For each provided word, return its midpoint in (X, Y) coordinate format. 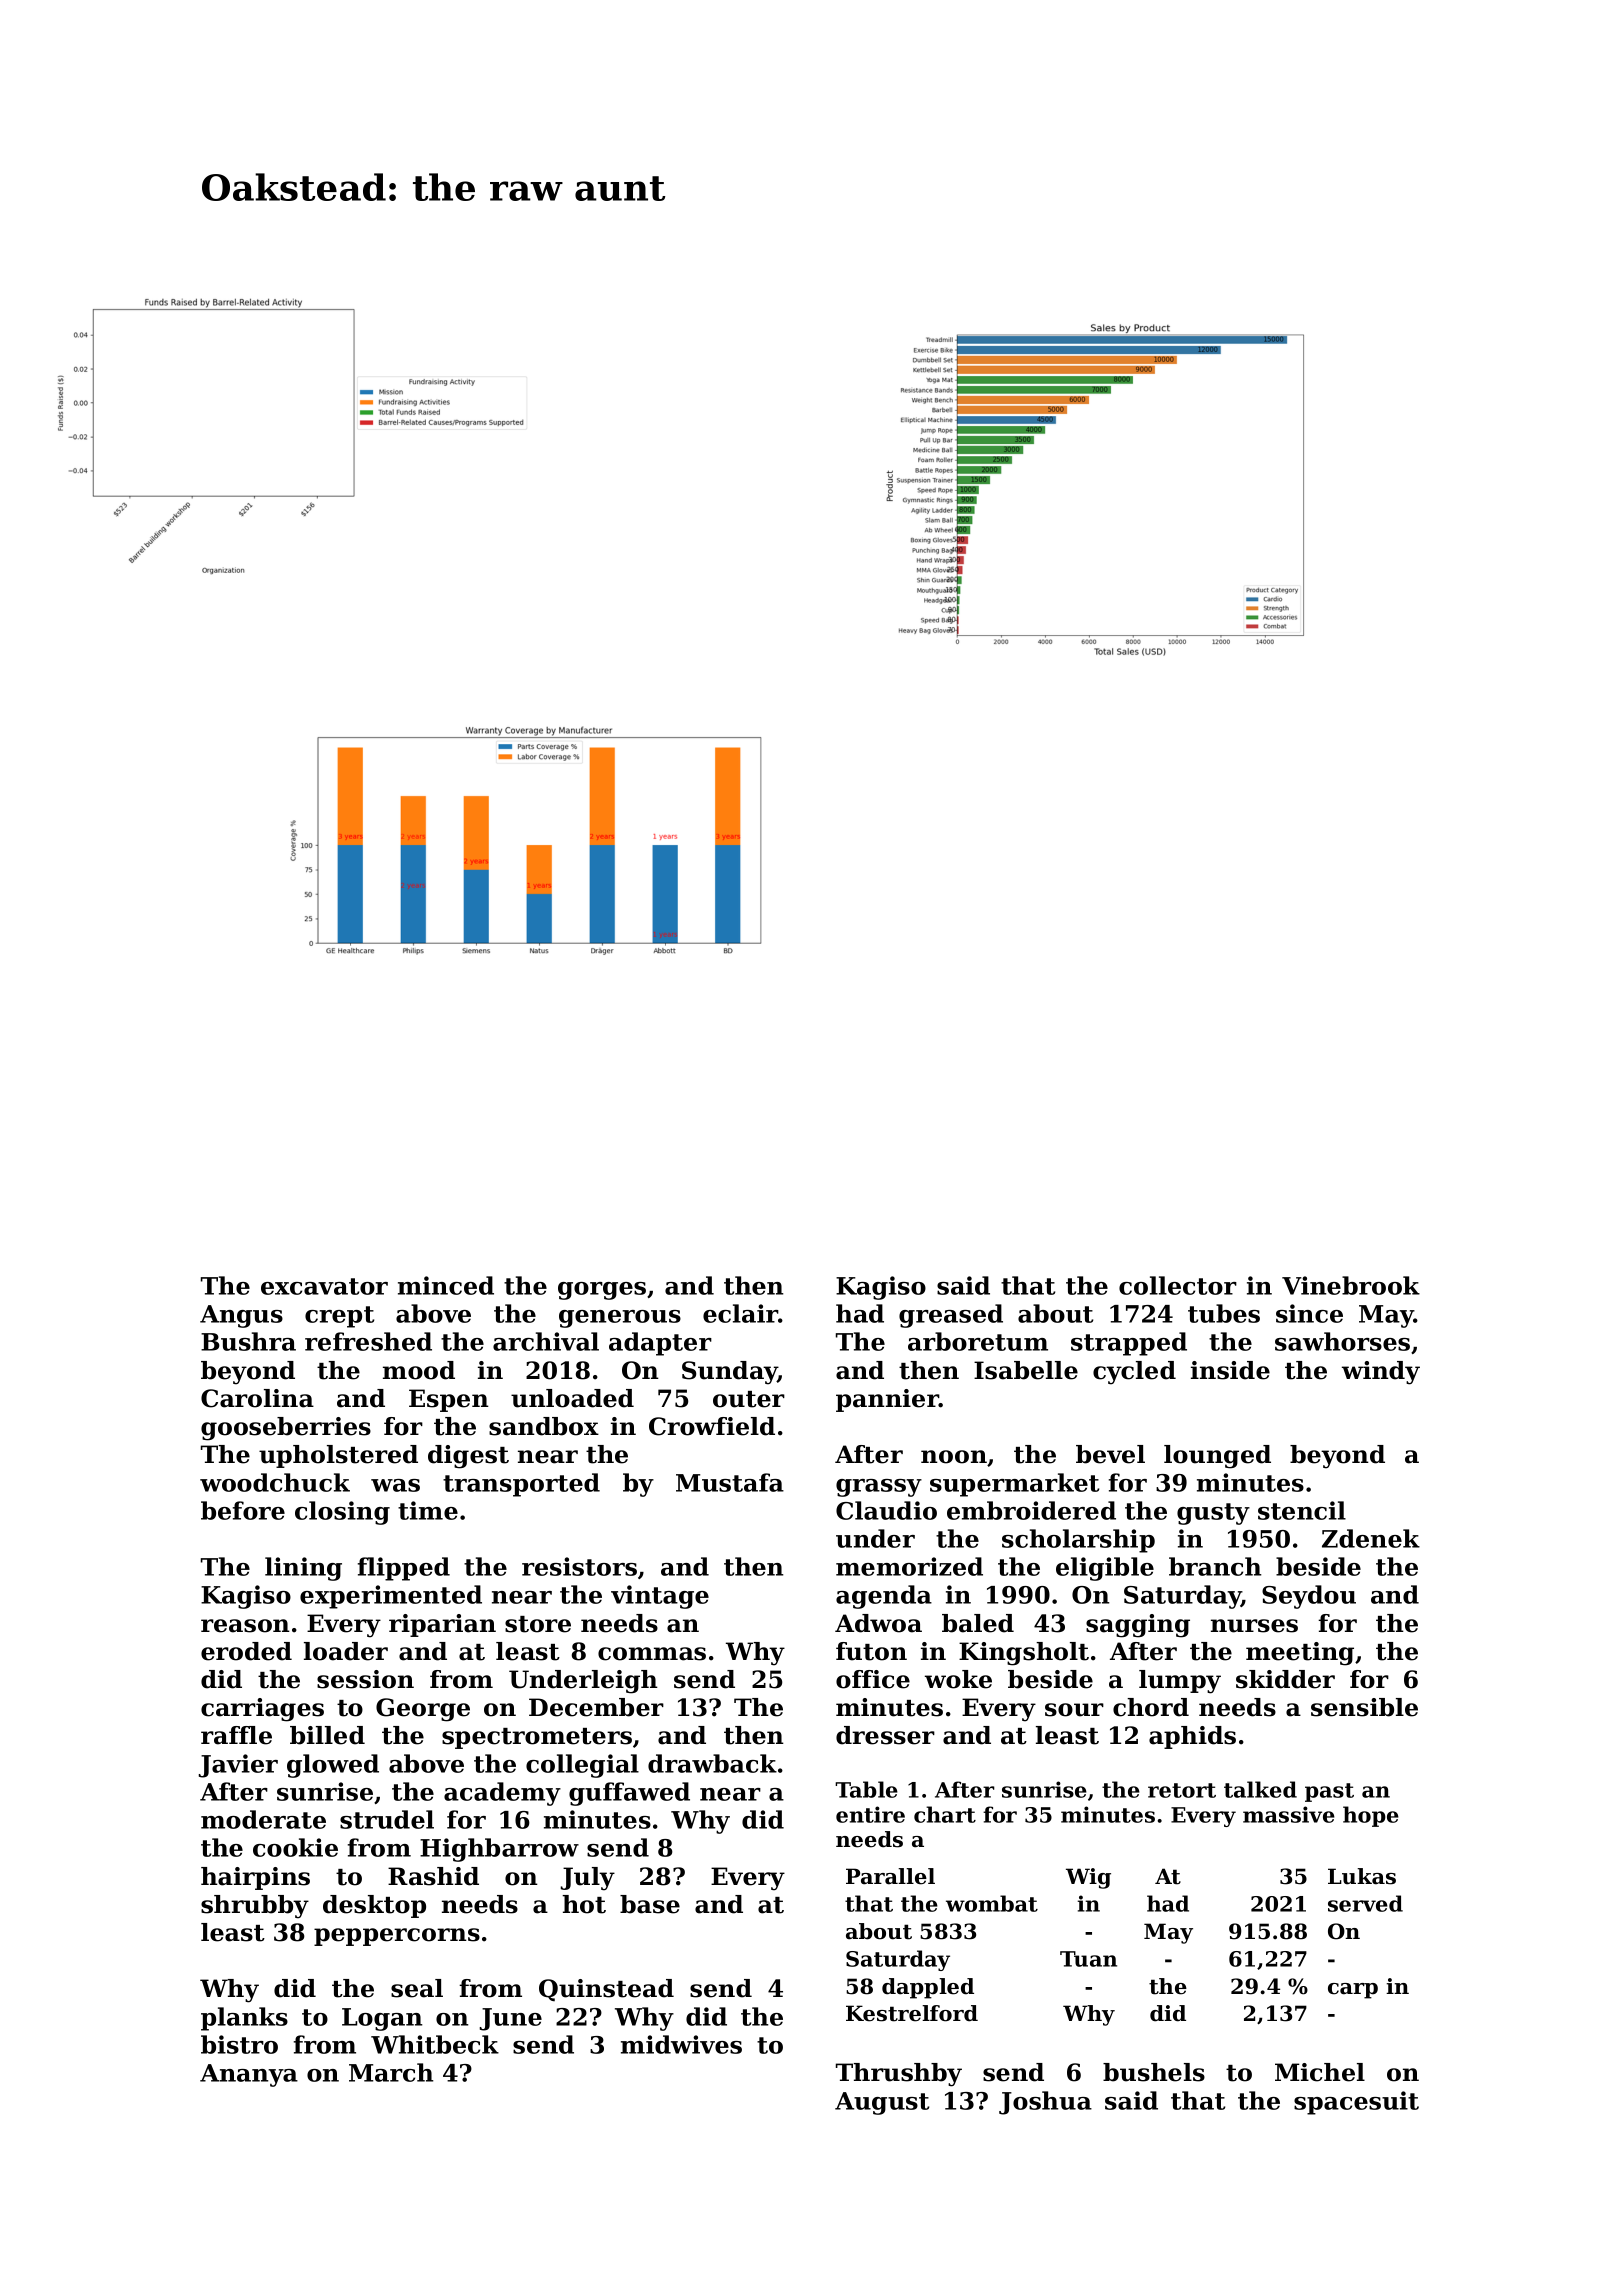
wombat (992, 1903)
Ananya (249, 2075)
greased (951, 1316)
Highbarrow (499, 1850)
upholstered (338, 1456)
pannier (887, 1400)
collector (1178, 1285)
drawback (712, 1763)
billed (327, 1735)
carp (1353, 1991)
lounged (1217, 1457)
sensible (1364, 1707)
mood (419, 1370)
